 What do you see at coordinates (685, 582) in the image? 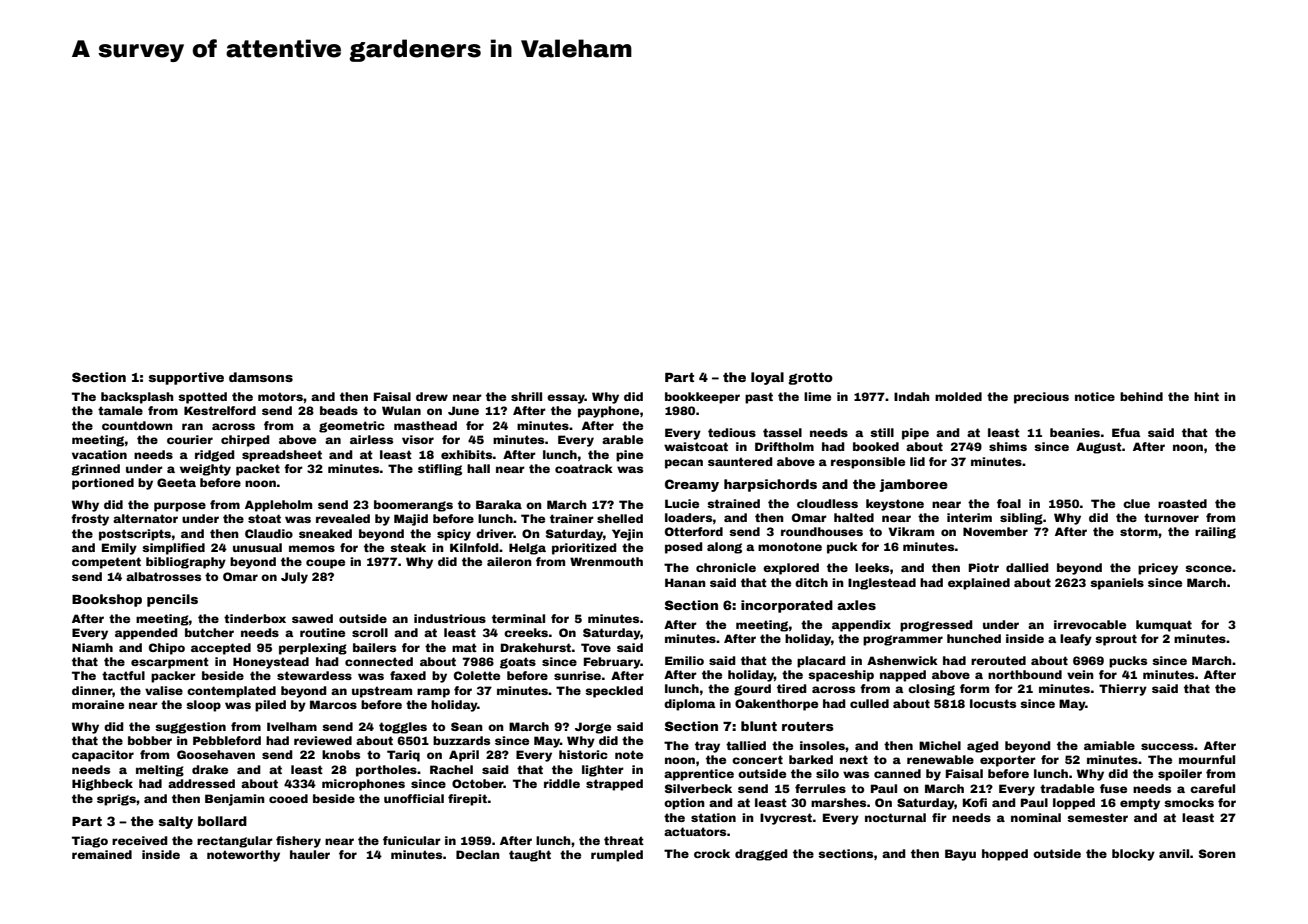
I see `Hanan` at bounding box center [685, 582].
